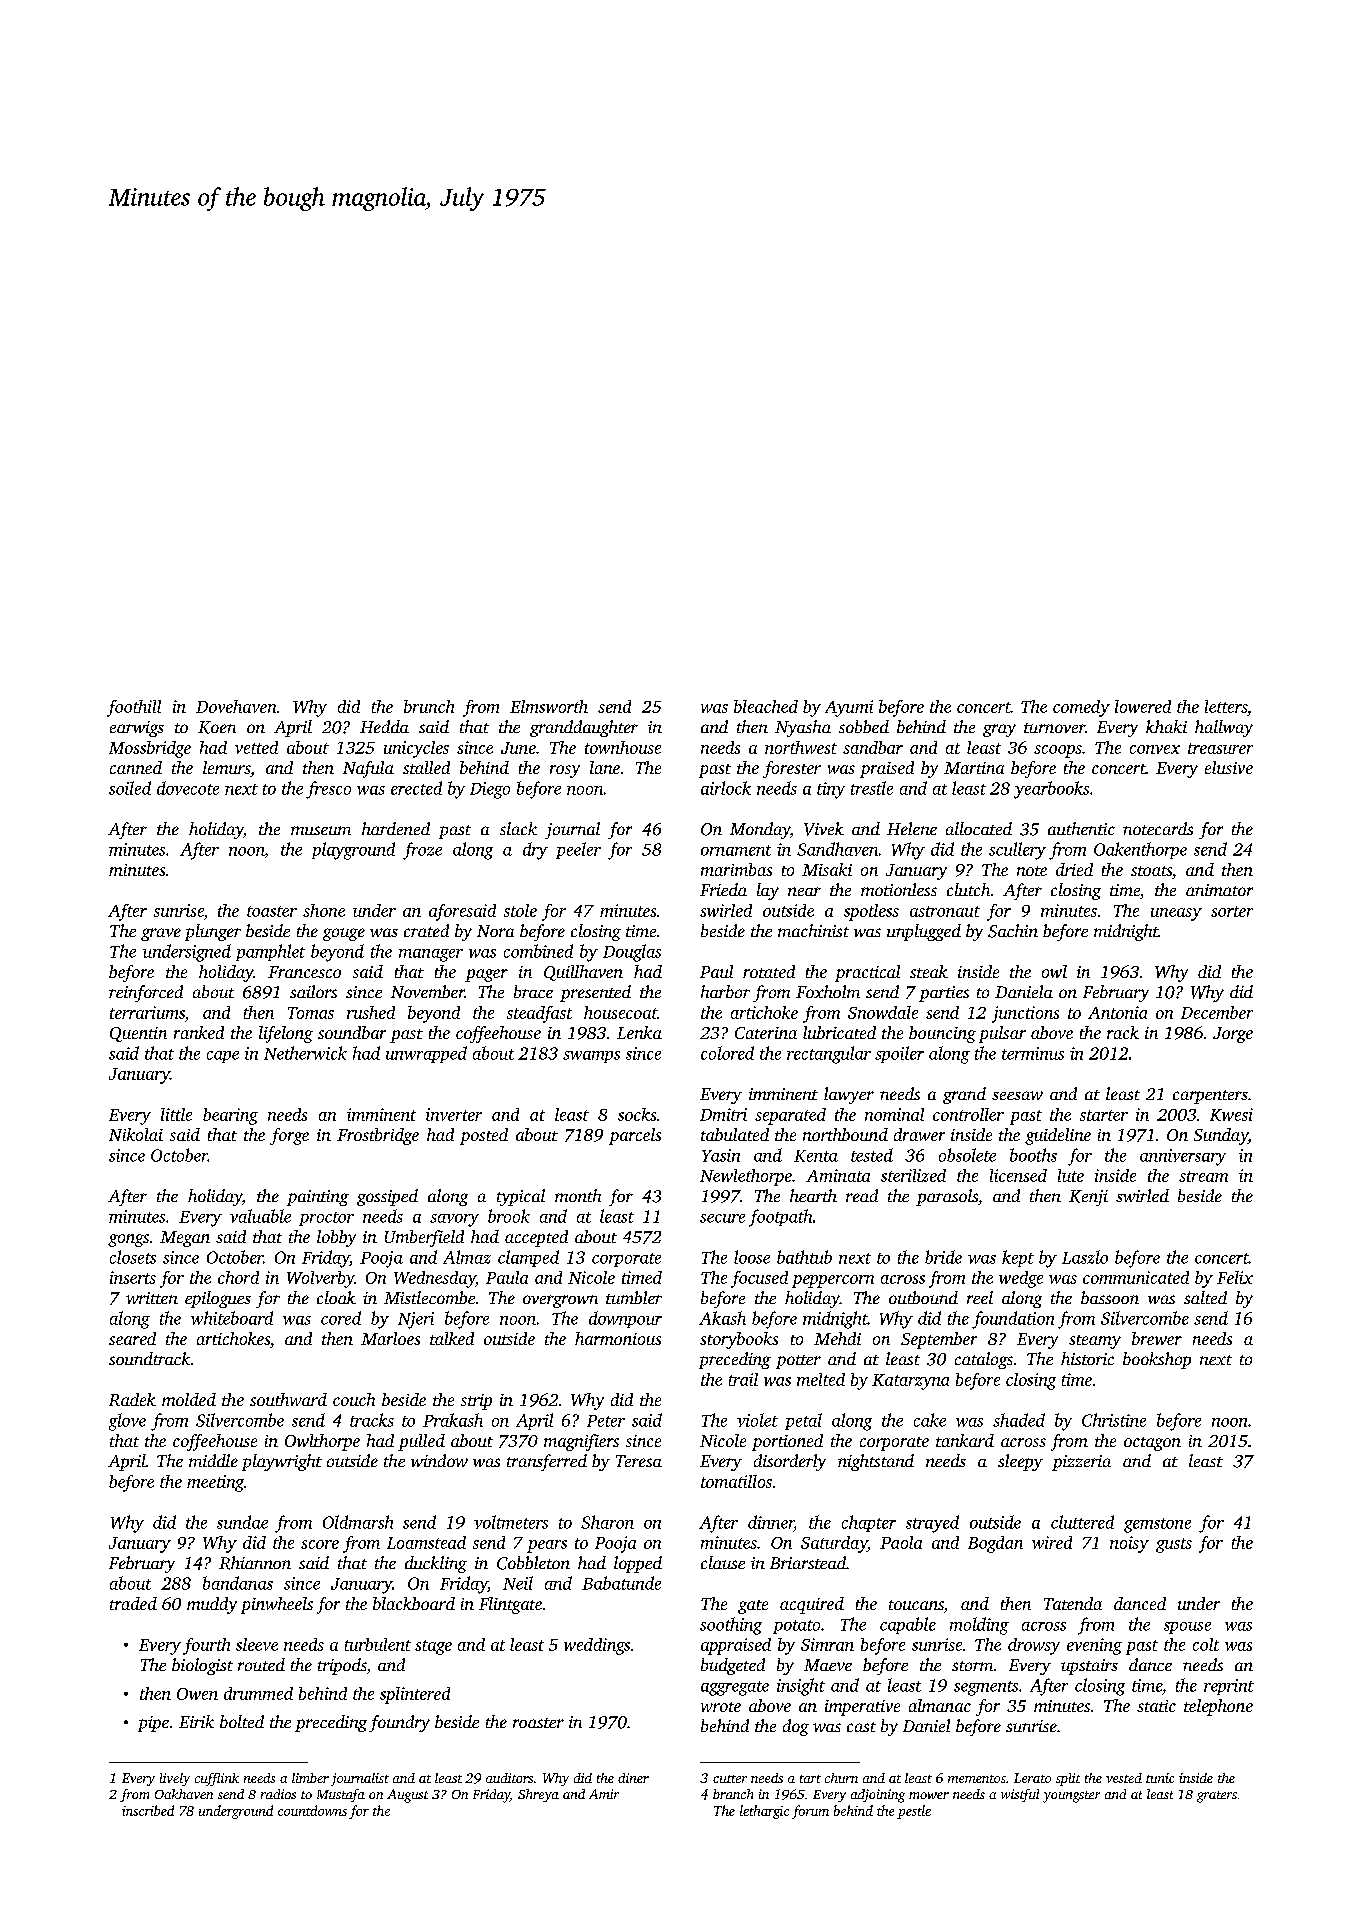 This screenshot has height=1926, width=1362. Describe the element at coordinates (230, 1116) in the screenshot. I see `bearing` at that location.
